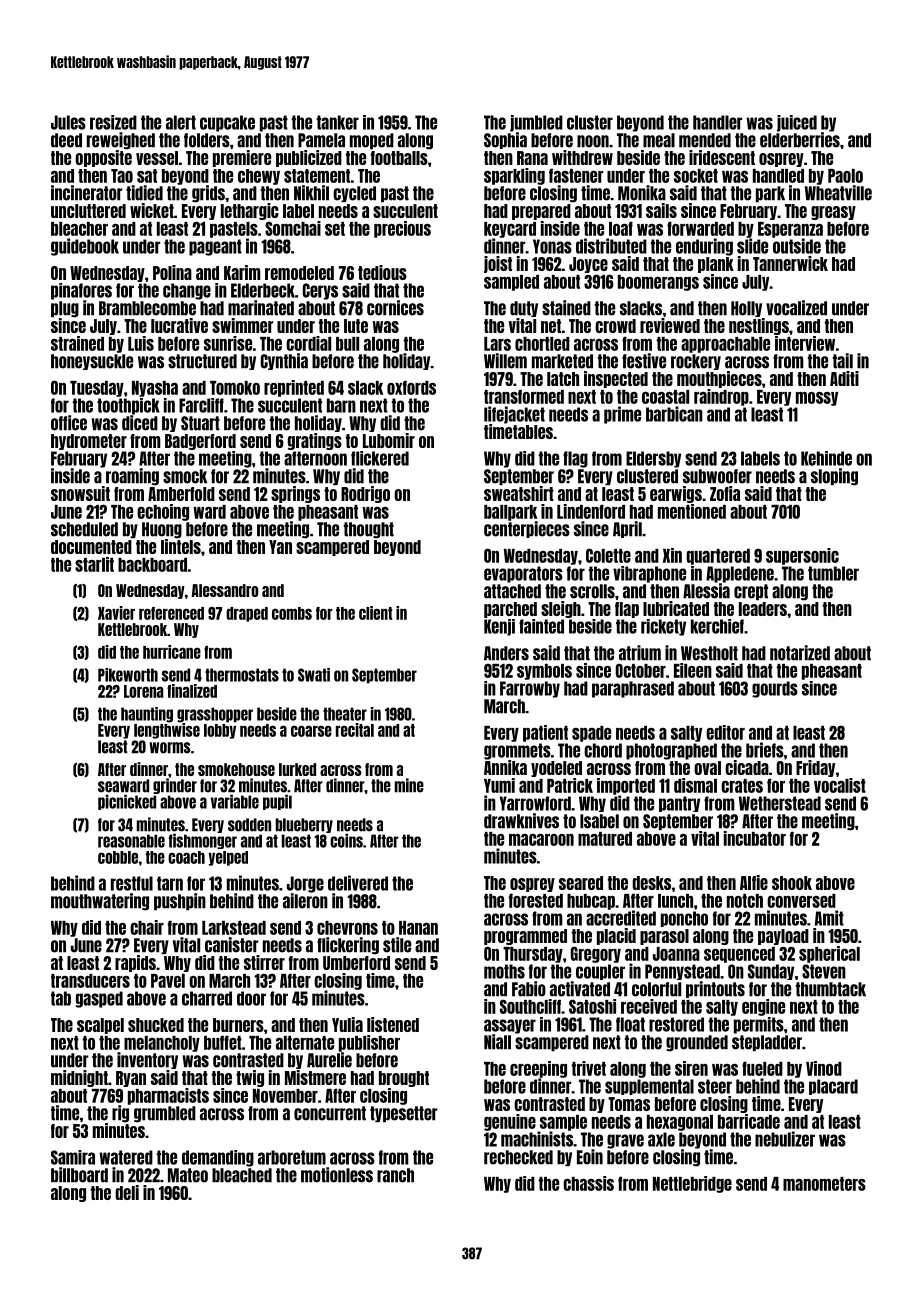 This document has width=924, height=1314. I want to click on documented, so click(91, 547).
